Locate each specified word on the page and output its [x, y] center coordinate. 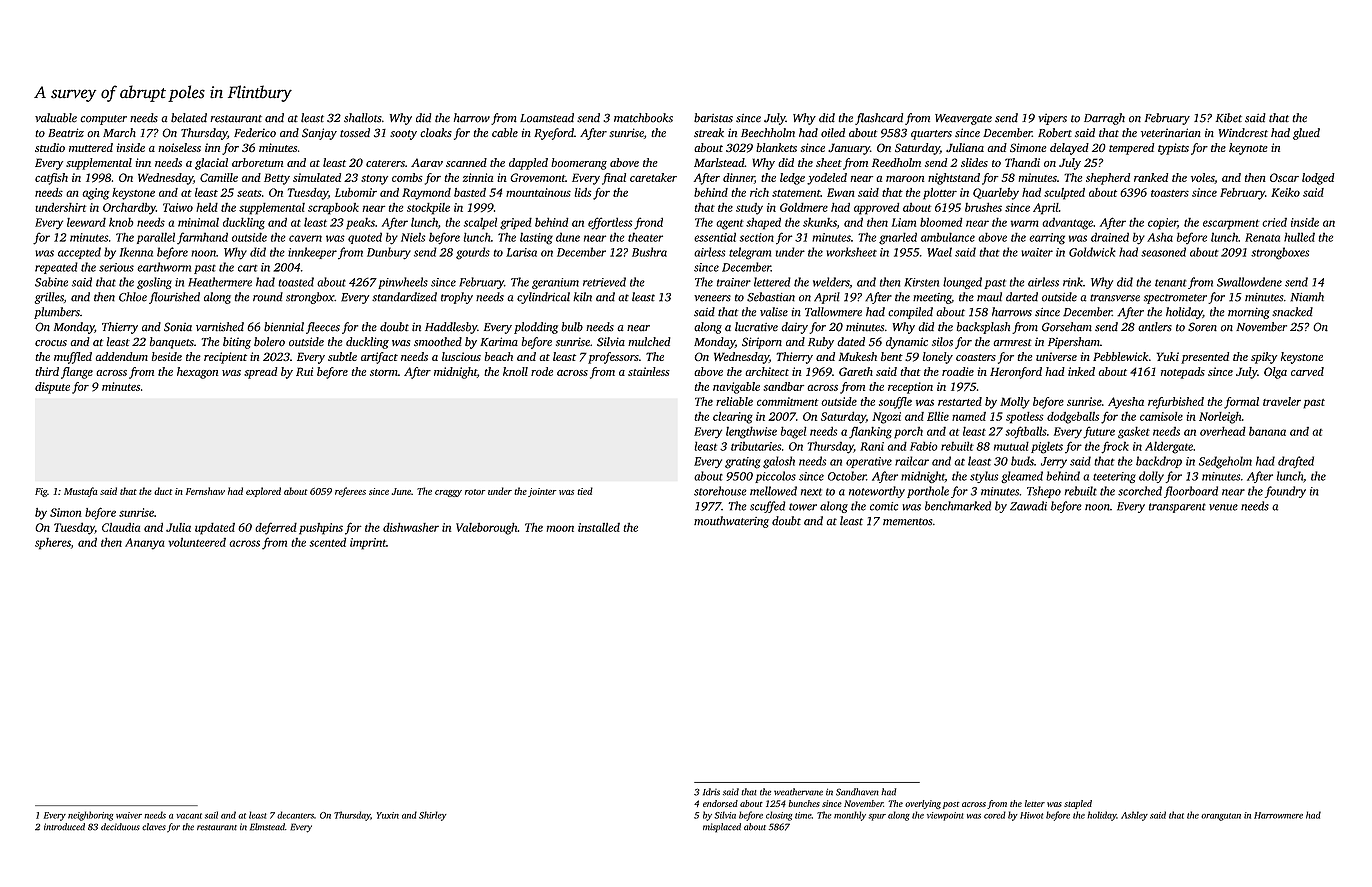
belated [189, 118]
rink [1073, 282]
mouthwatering [731, 522]
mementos [907, 522]
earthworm [164, 267]
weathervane [798, 792]
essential [715, 237]
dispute [52, 388]
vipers [1052, 119]
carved [1307, 371]
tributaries [756, 446]
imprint [368, 544]
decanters [295, 815]
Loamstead [547, 118]
